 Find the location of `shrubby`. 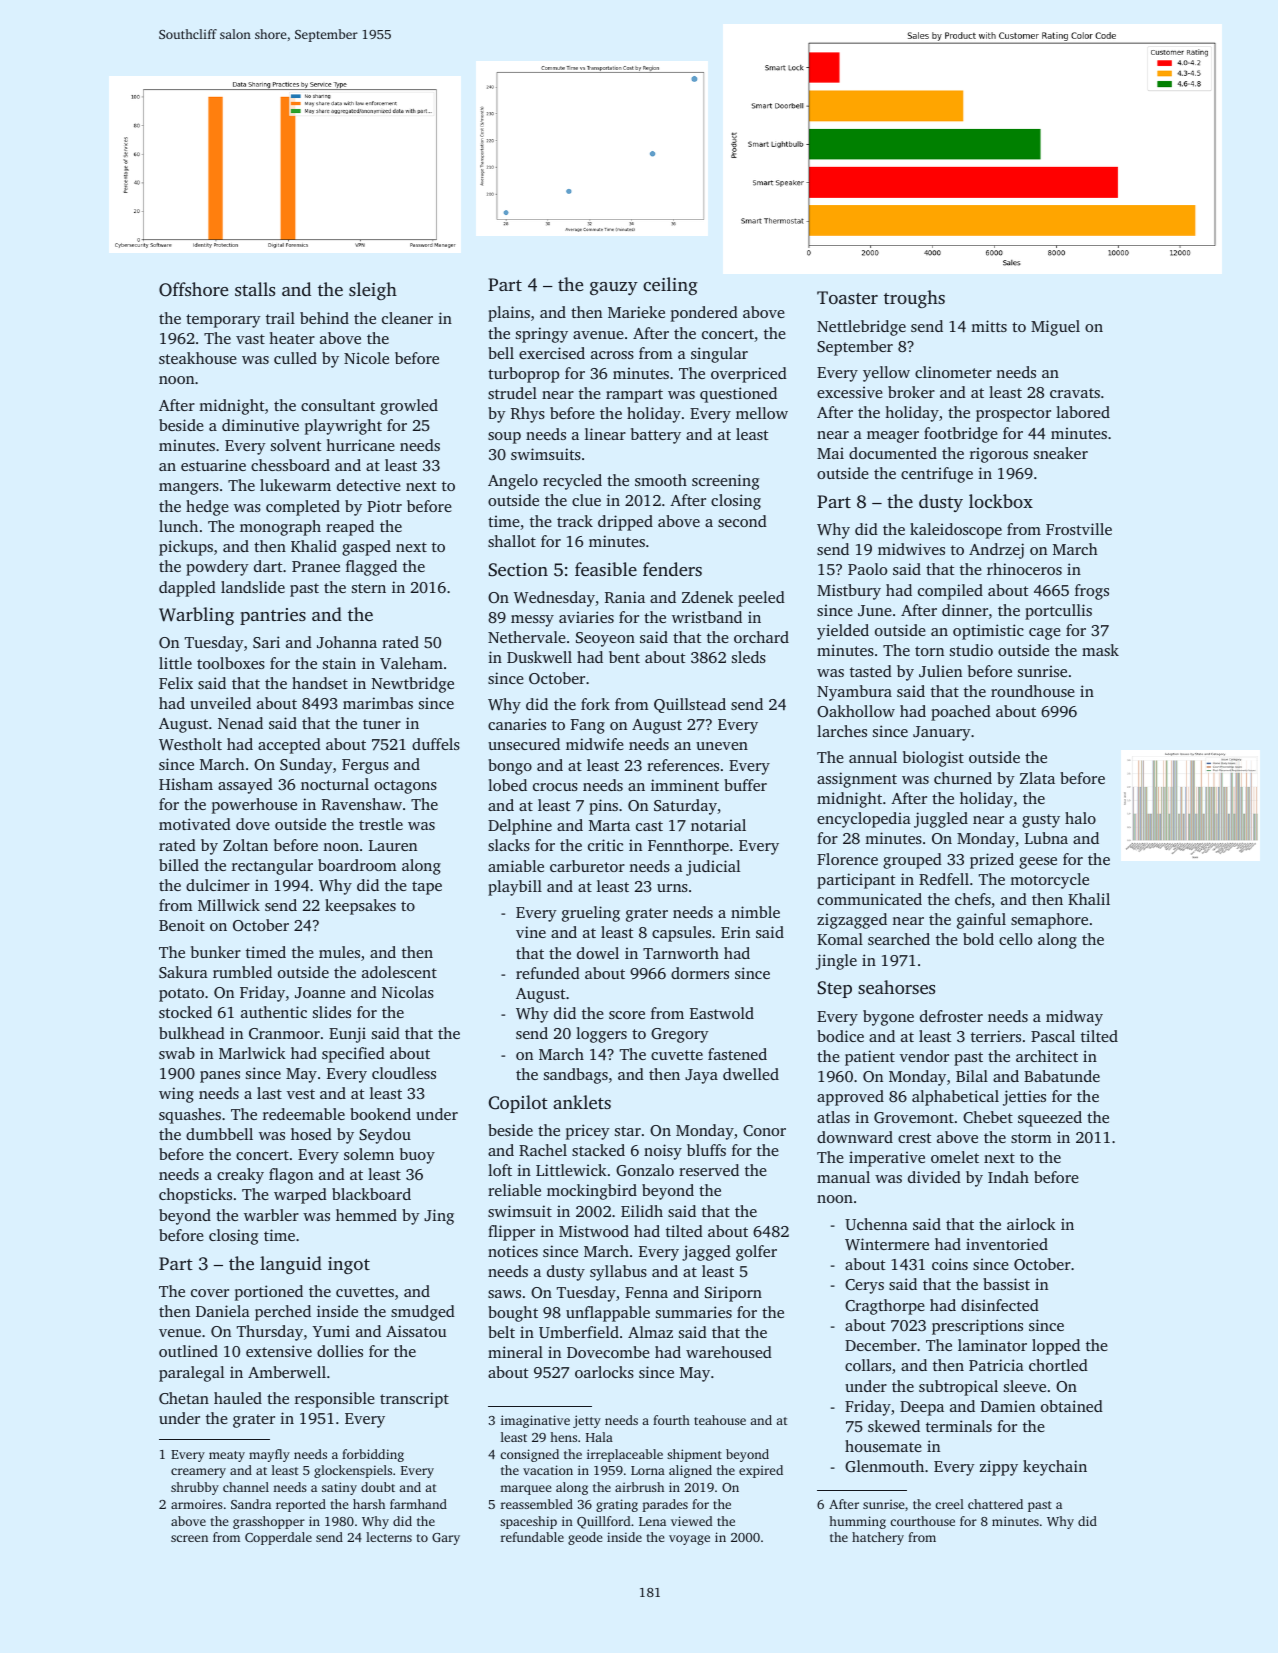

shrubby is located at coordinates (195, 1488).
